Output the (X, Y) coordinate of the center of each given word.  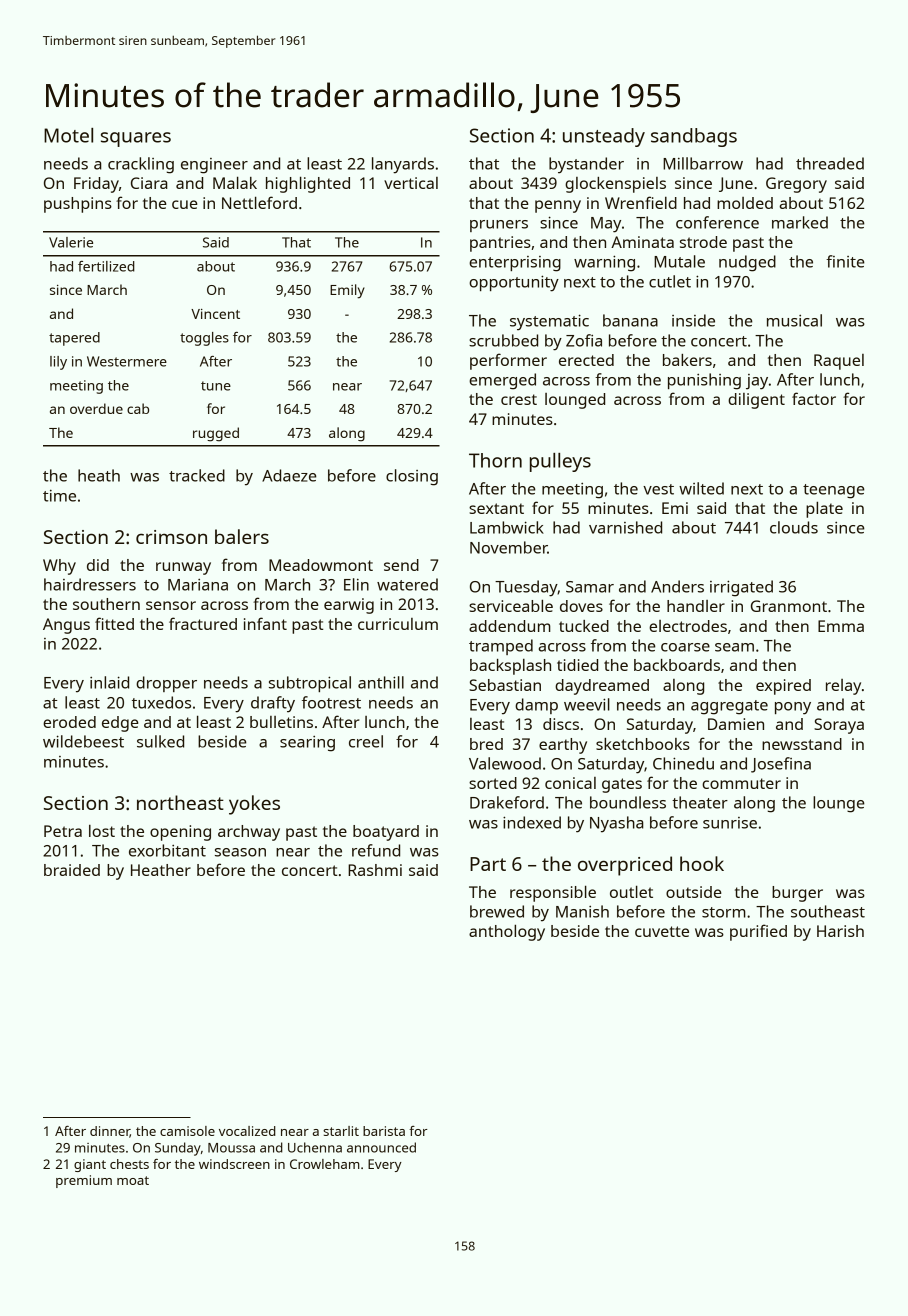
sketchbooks (643, 744)
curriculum (398, 624)
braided (72, 870)
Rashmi (375, 870)
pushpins (78, 205)
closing (412, 477)
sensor (171, 605)
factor (814, 398)
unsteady (604, 137)
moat (133, 1180)
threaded (830, 163)
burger (797, 894)
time (59, 496)
